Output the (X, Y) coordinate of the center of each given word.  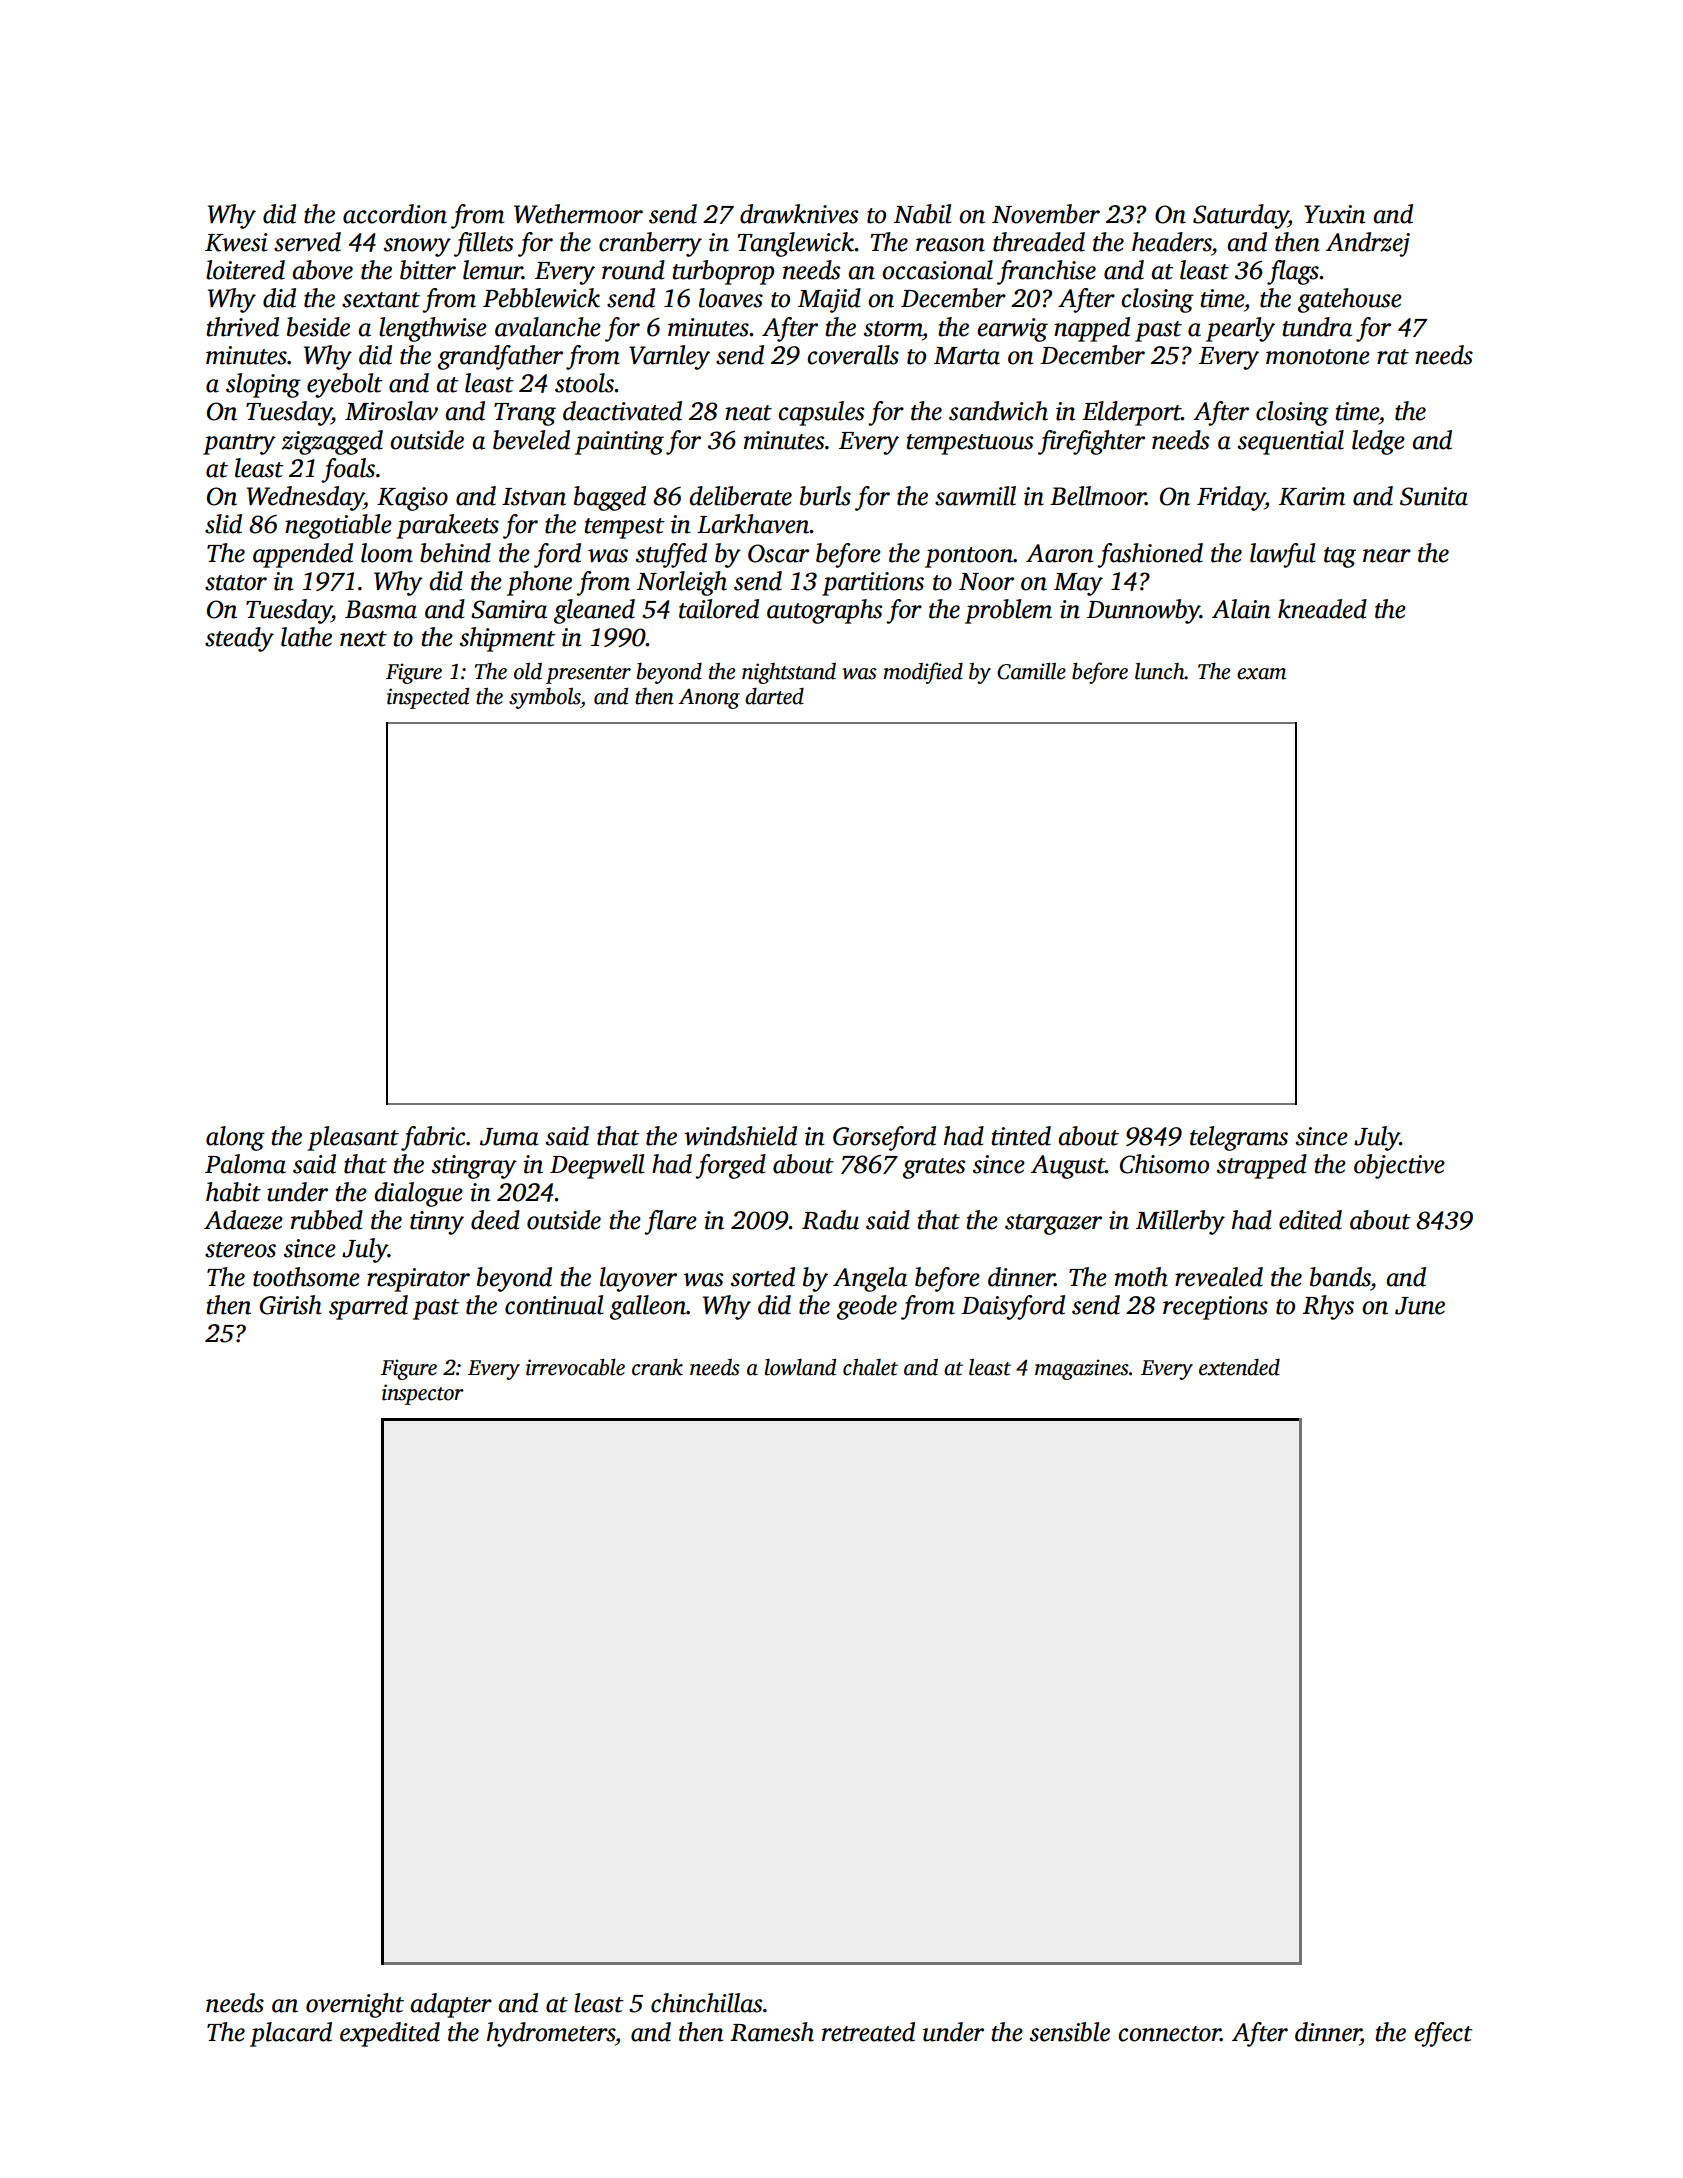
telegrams (1239, 1138)
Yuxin (1335, 214)
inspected (428, 698)
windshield (740, 1136)
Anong (709, 699)
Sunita (1434, 496)
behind (455, 553)
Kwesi (236, 242)
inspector (423, 1394)
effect (1443, 2034)
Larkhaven (753, 524)
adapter (451, 2005)
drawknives (799, 214)
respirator (418, 1280)
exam (1261, 674)
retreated (868, 2032)
